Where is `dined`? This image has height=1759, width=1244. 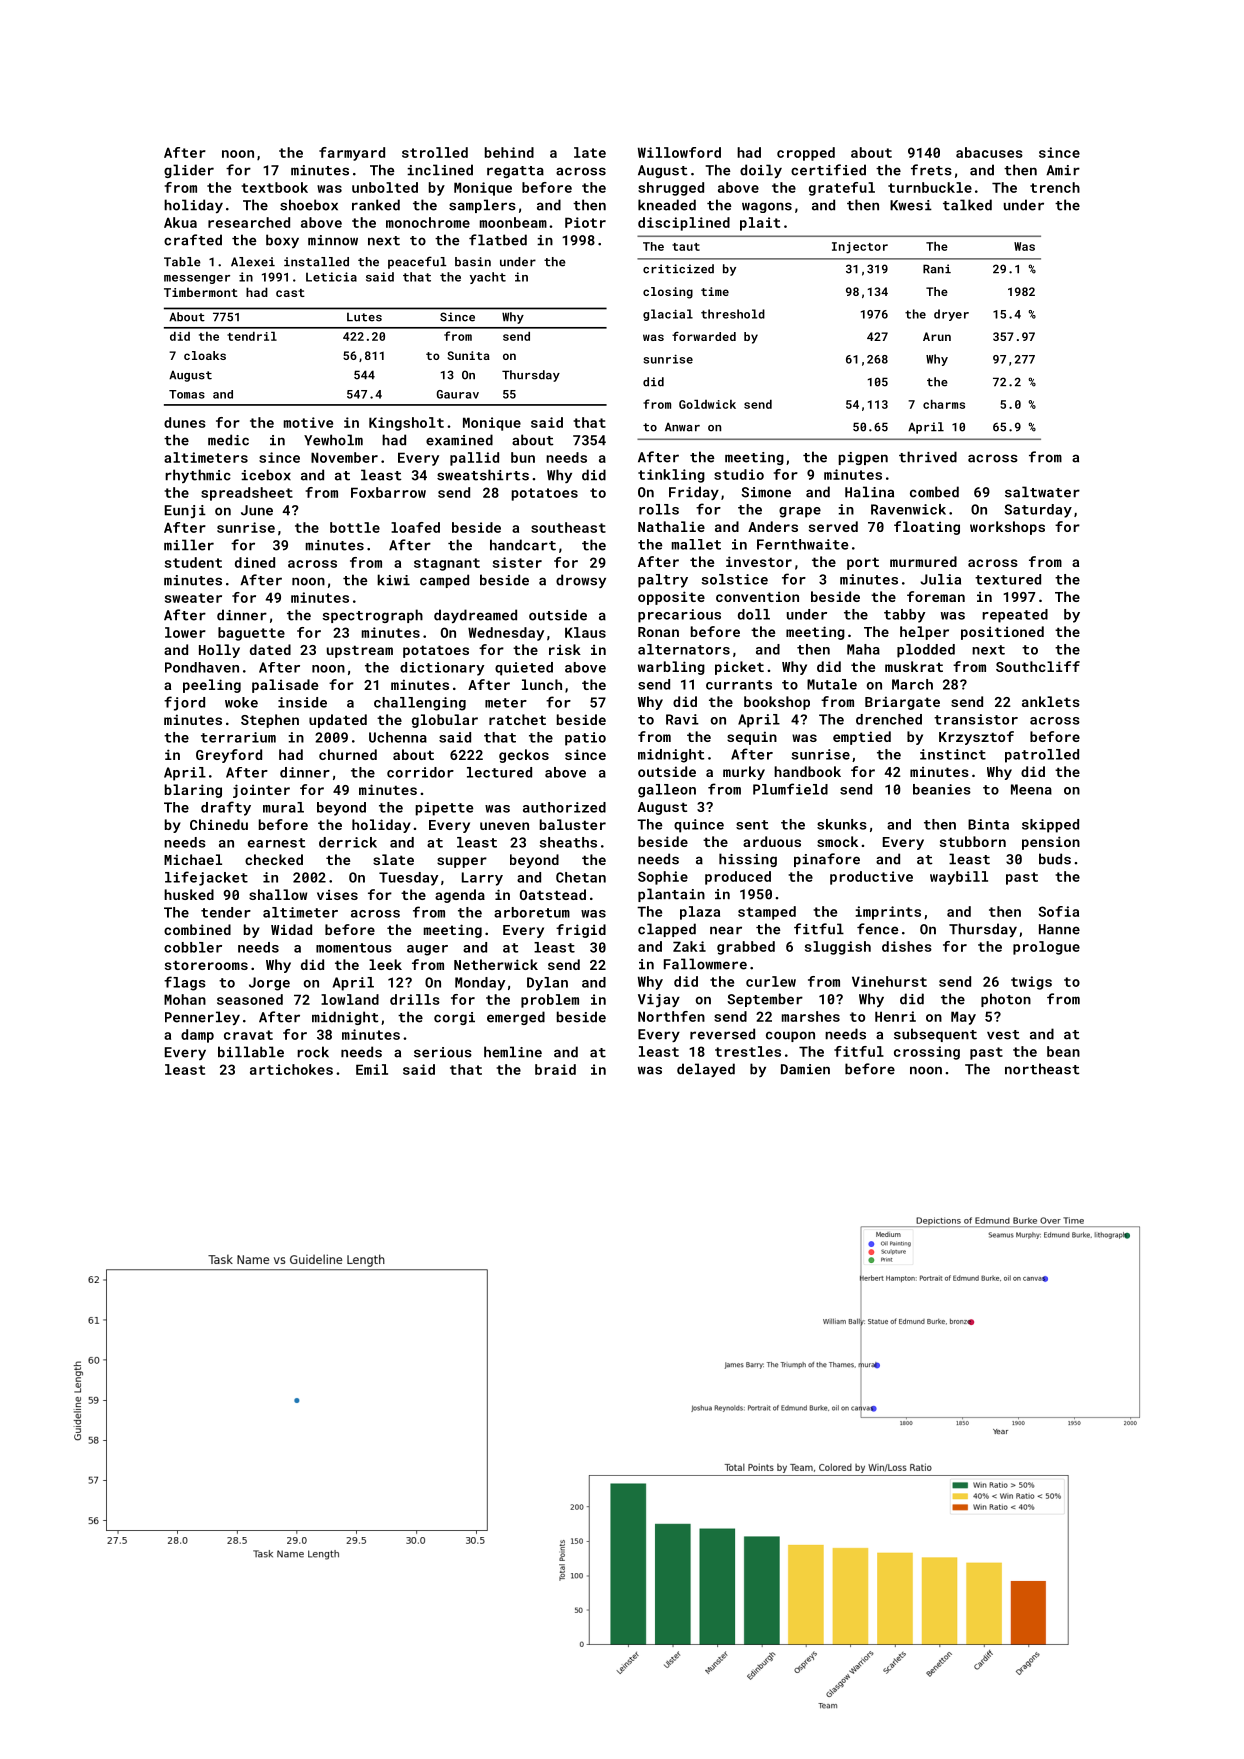
dined is located at coordinates (255, 562).
